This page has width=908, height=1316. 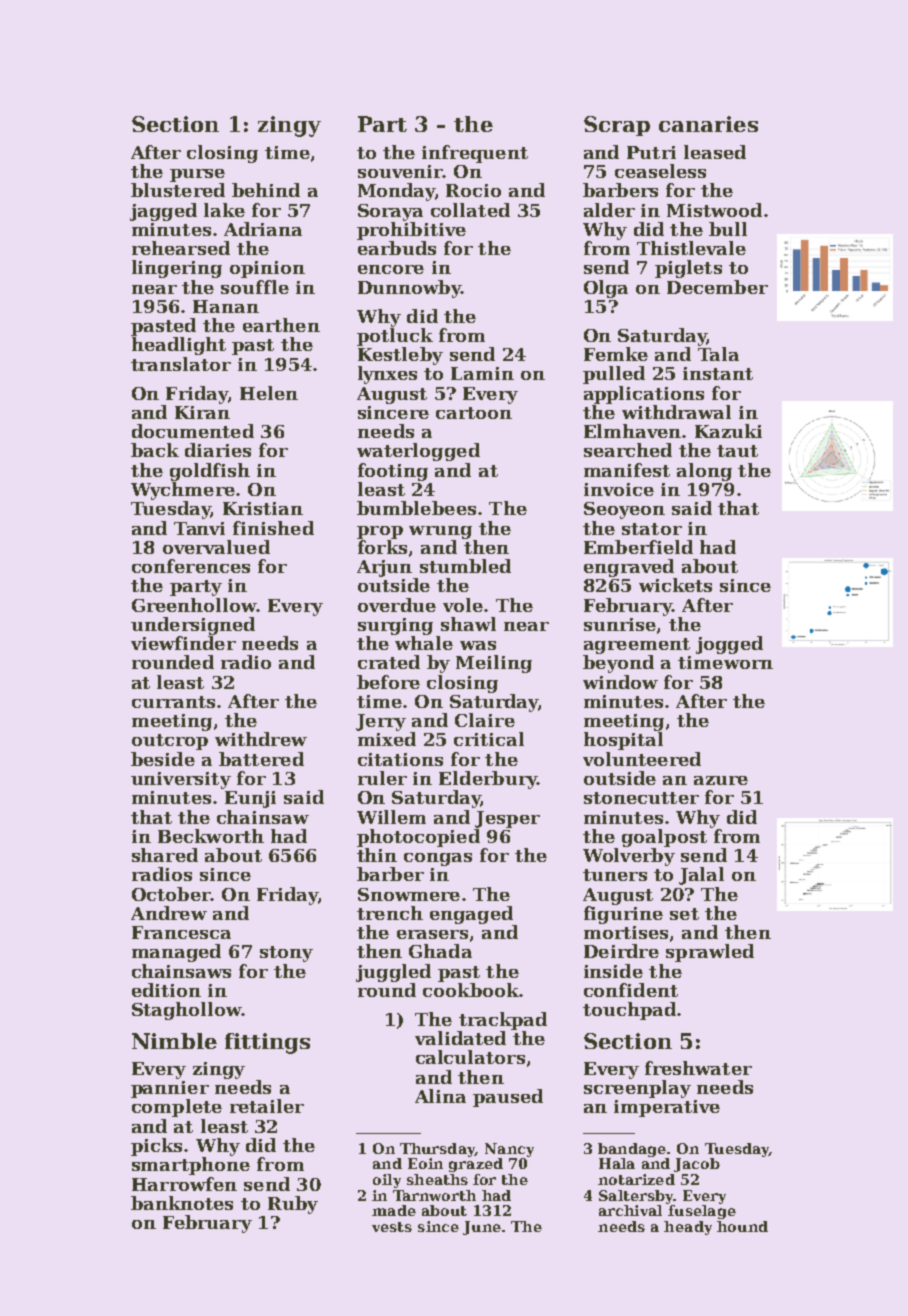 What do you see at coordinates (470, 210) in the page?
I see `collated` at bounding box center [470, 210].
